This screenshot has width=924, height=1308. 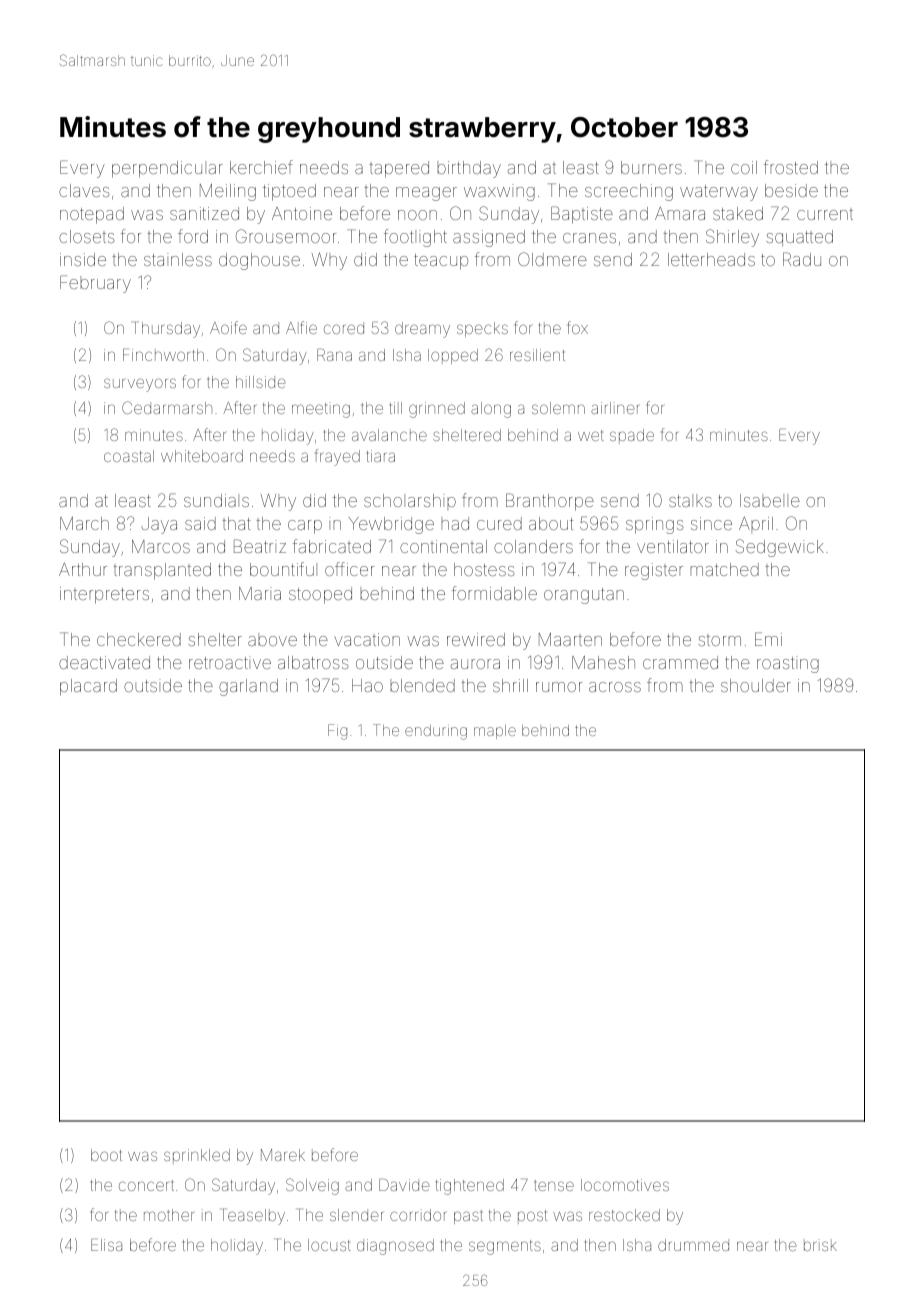 I want to click on garland, so click(x=248, y=687).
